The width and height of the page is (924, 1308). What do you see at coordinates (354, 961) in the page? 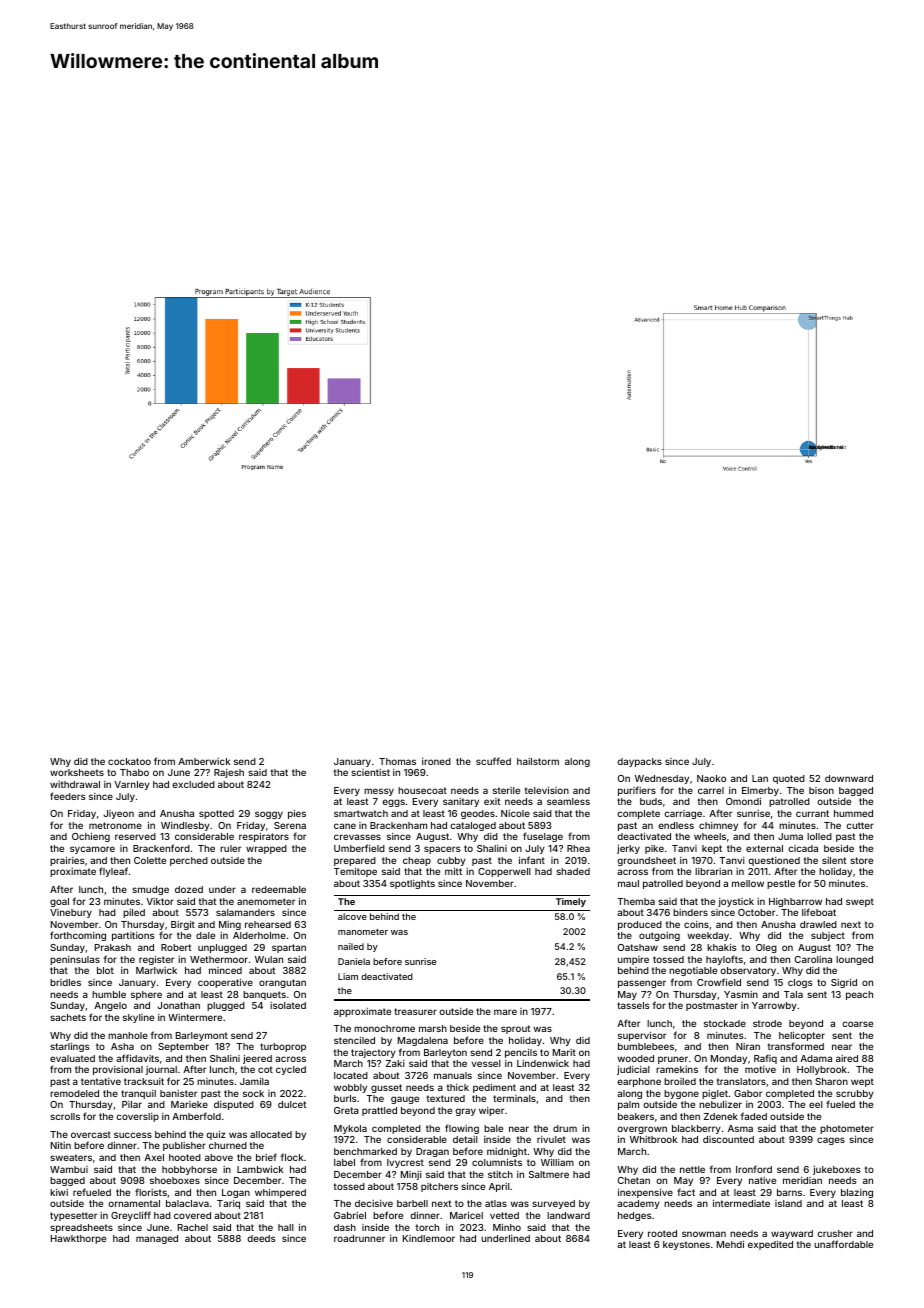
I see `Daniela` at bounding box center [354, 961].
